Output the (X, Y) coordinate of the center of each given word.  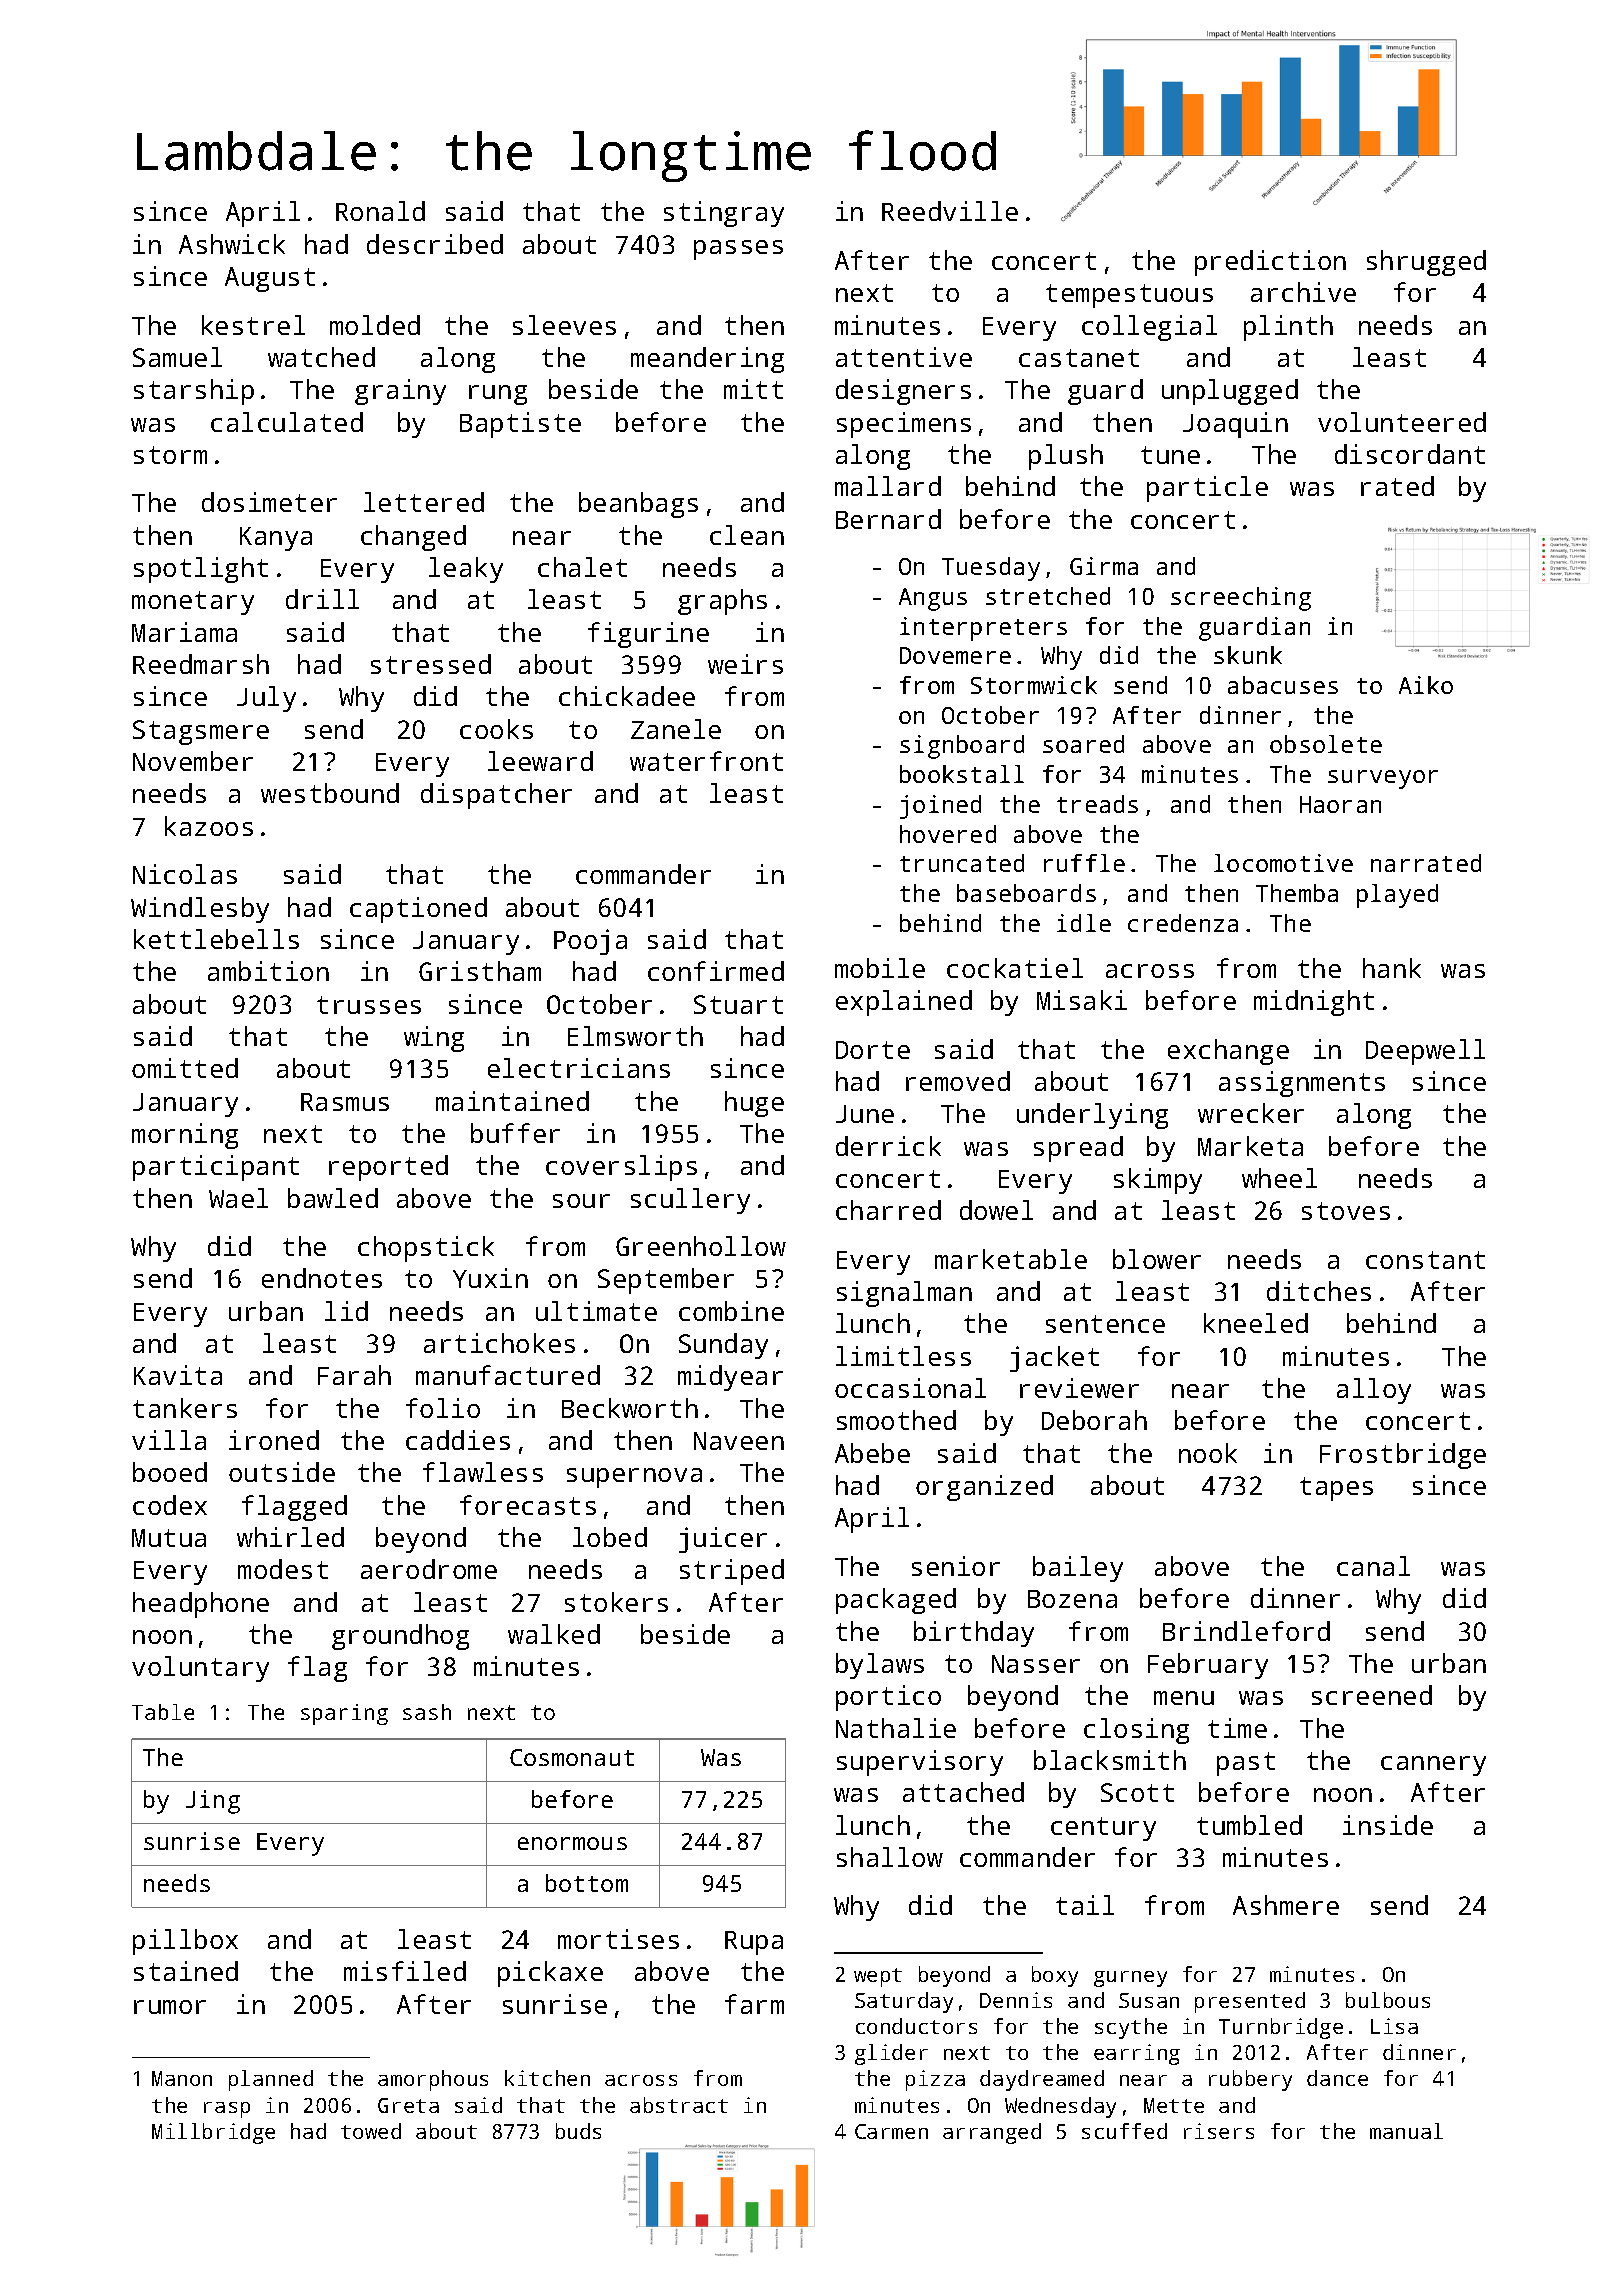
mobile (880, 968)
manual (1406, 2131)
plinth (1288, 328)
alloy (1374, 1391)
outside (282, 1472)
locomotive (1283, 863)
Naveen (739, 1441)
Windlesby (200, 910)
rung (498, 395)
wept (878, 1977)
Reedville (950, 211)
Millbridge (213, 2133)
